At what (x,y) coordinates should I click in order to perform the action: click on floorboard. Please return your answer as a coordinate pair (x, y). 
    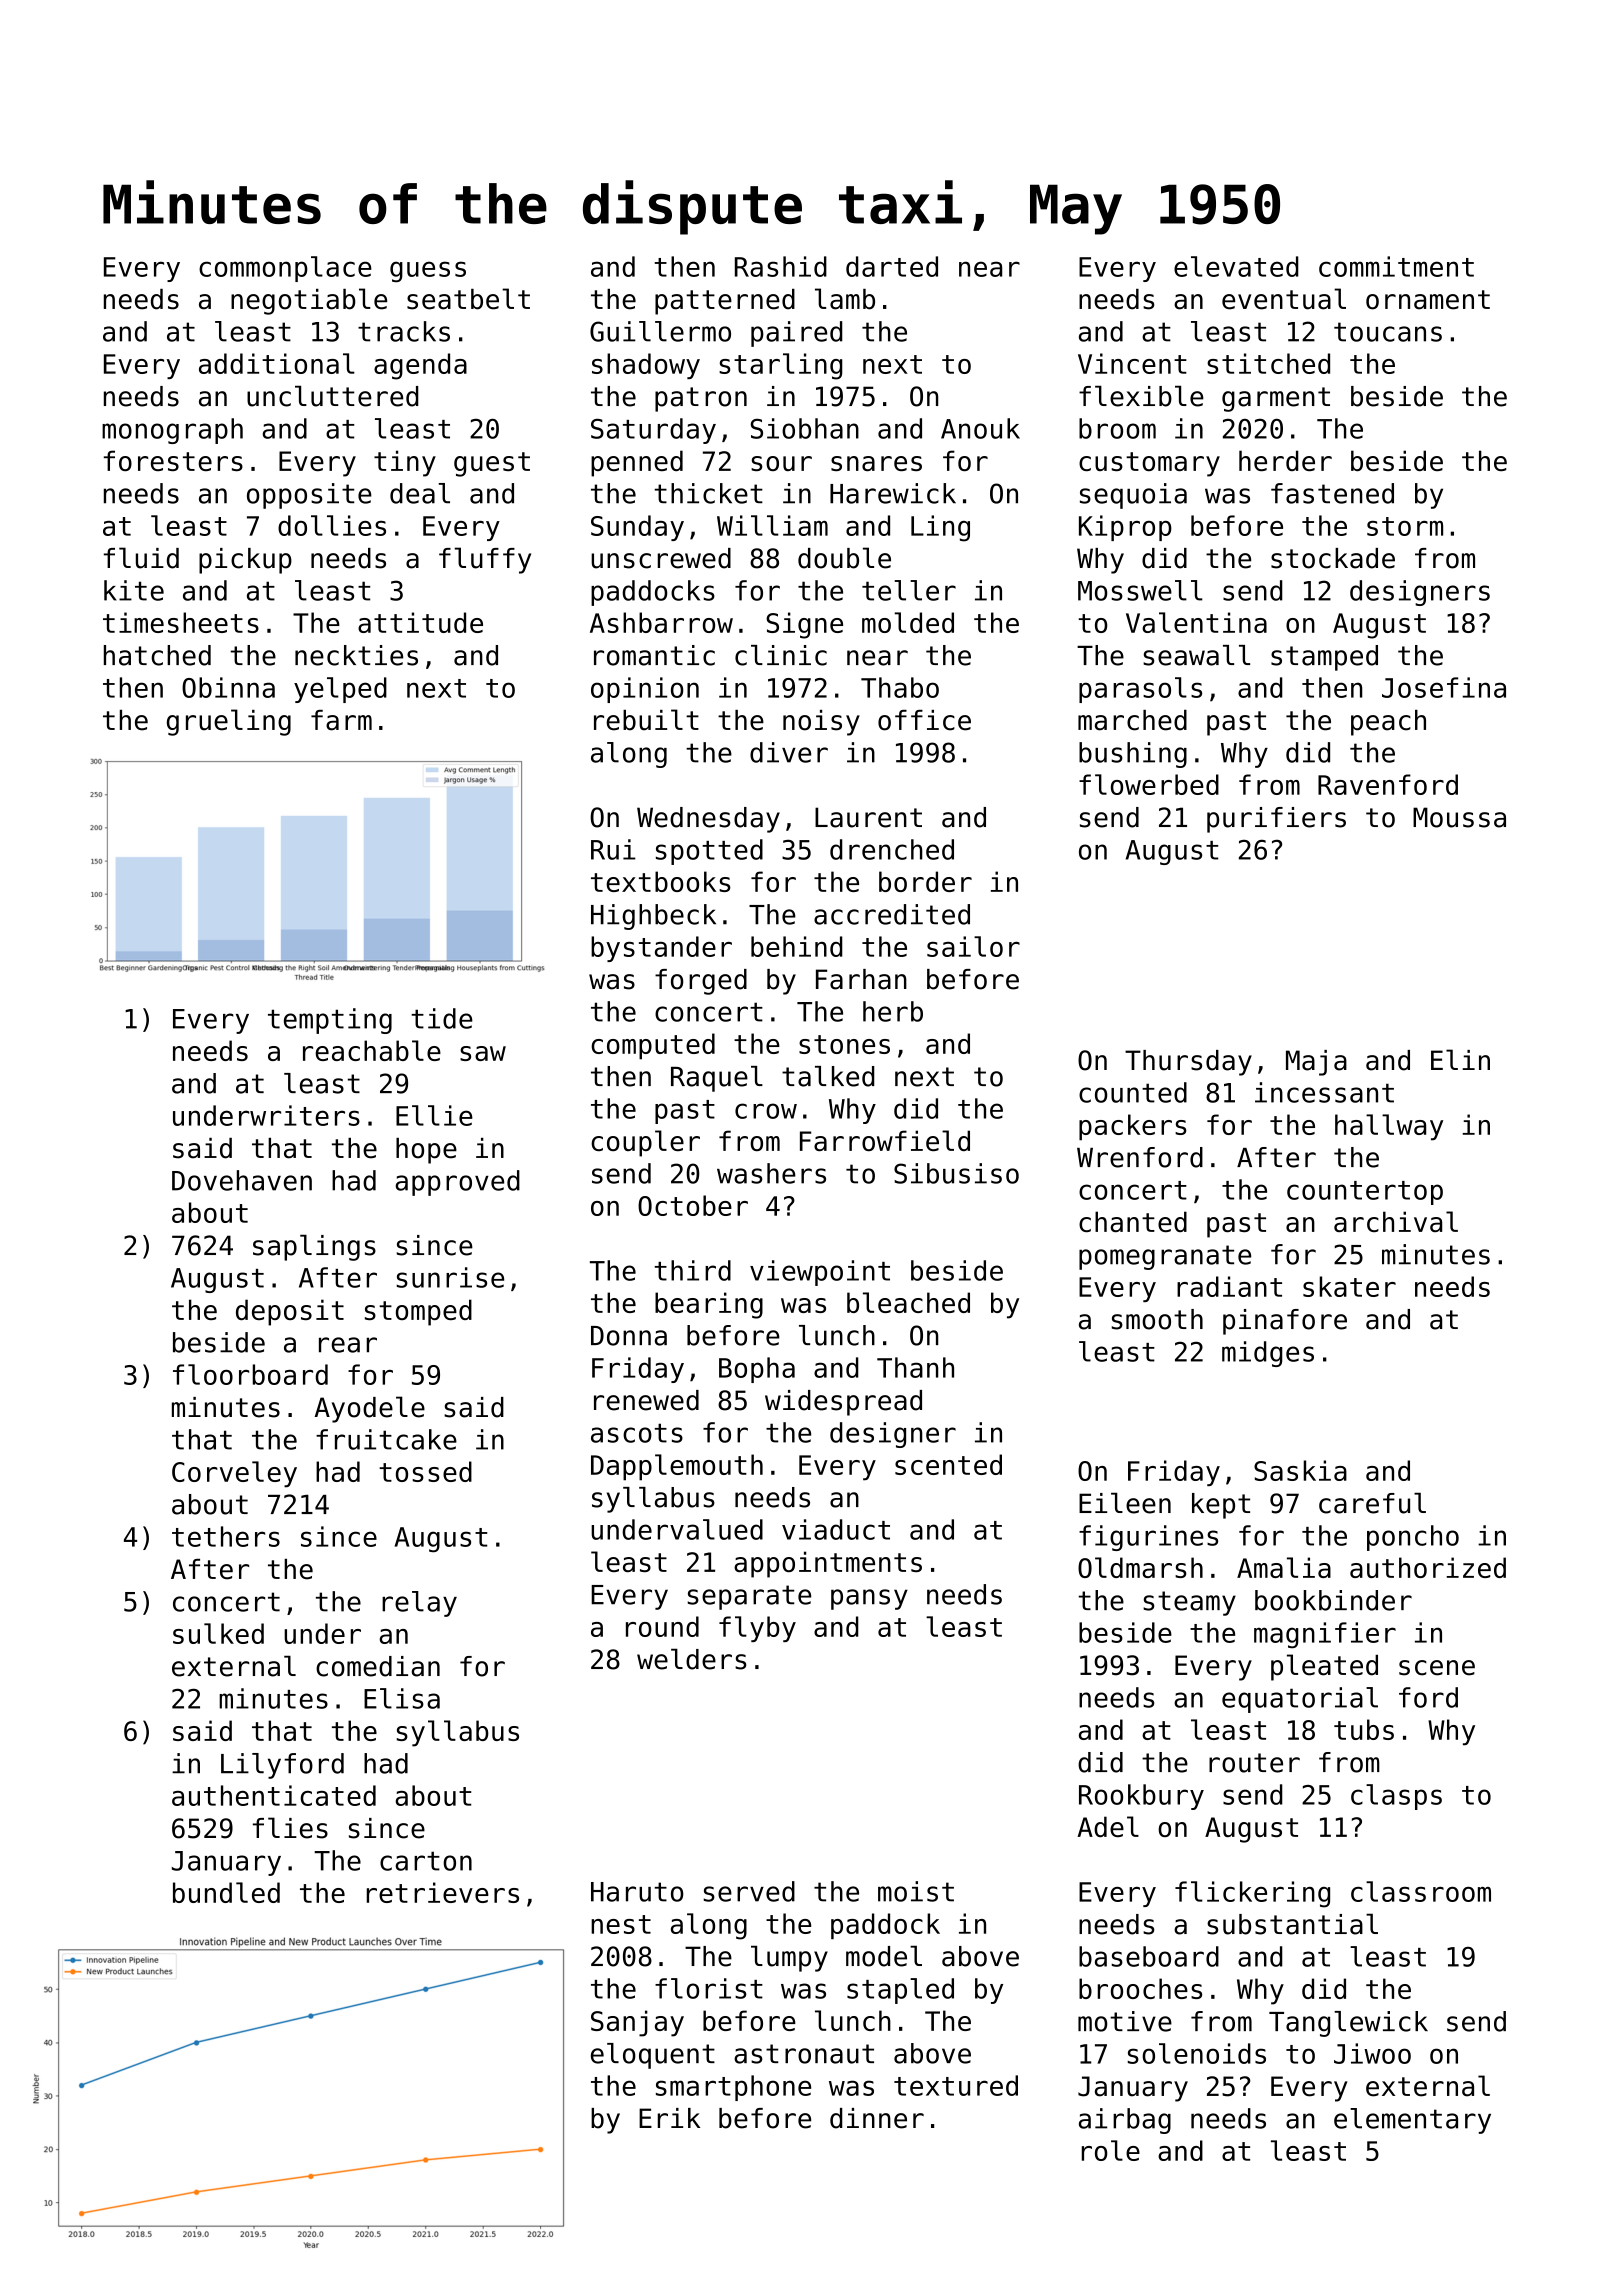
    Looking at the image, I should click on (250, 1374).
